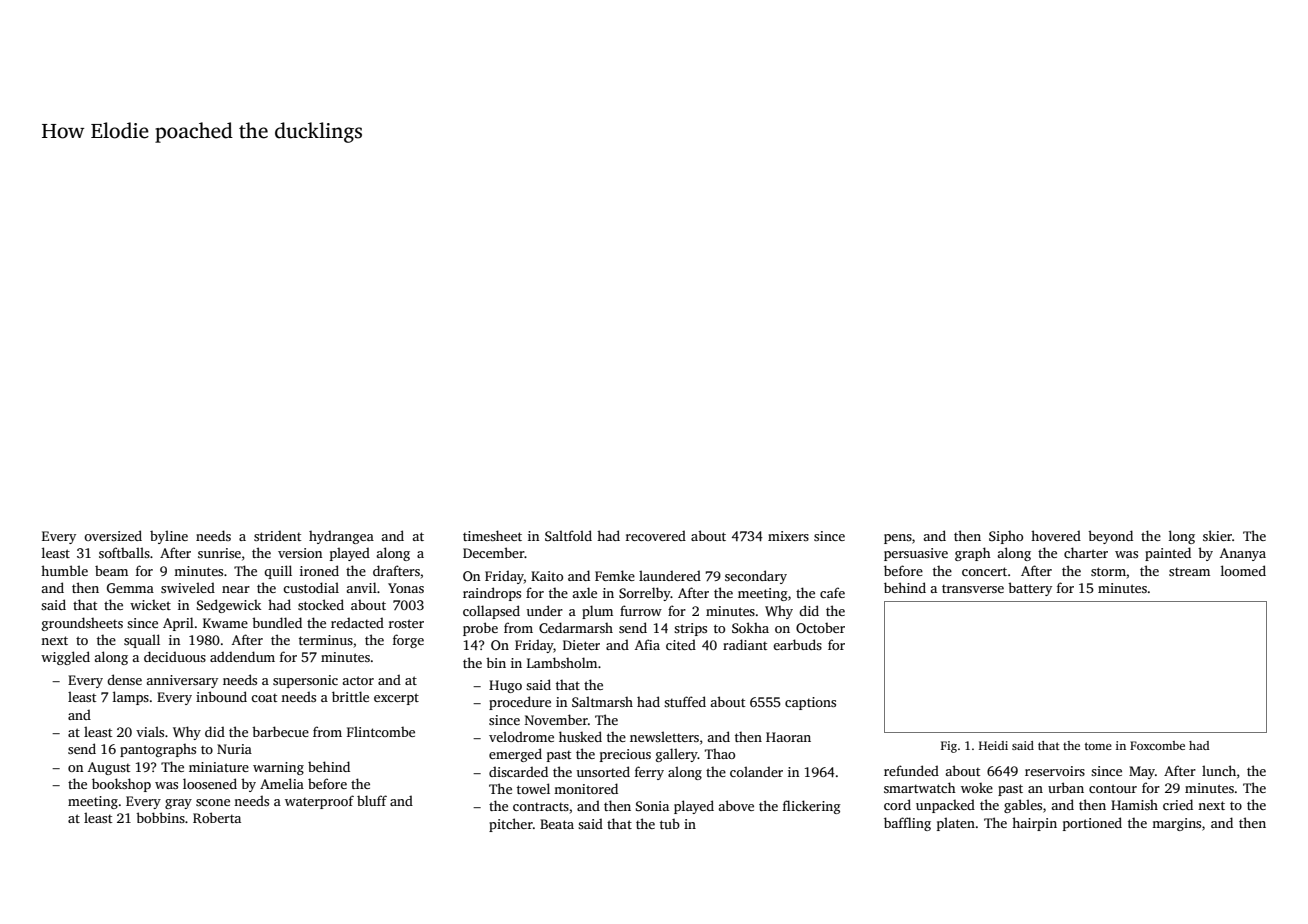 Image resolution: width=1308 pixels, height=924 pixels. I want to click on actor, so click(358, 680).
